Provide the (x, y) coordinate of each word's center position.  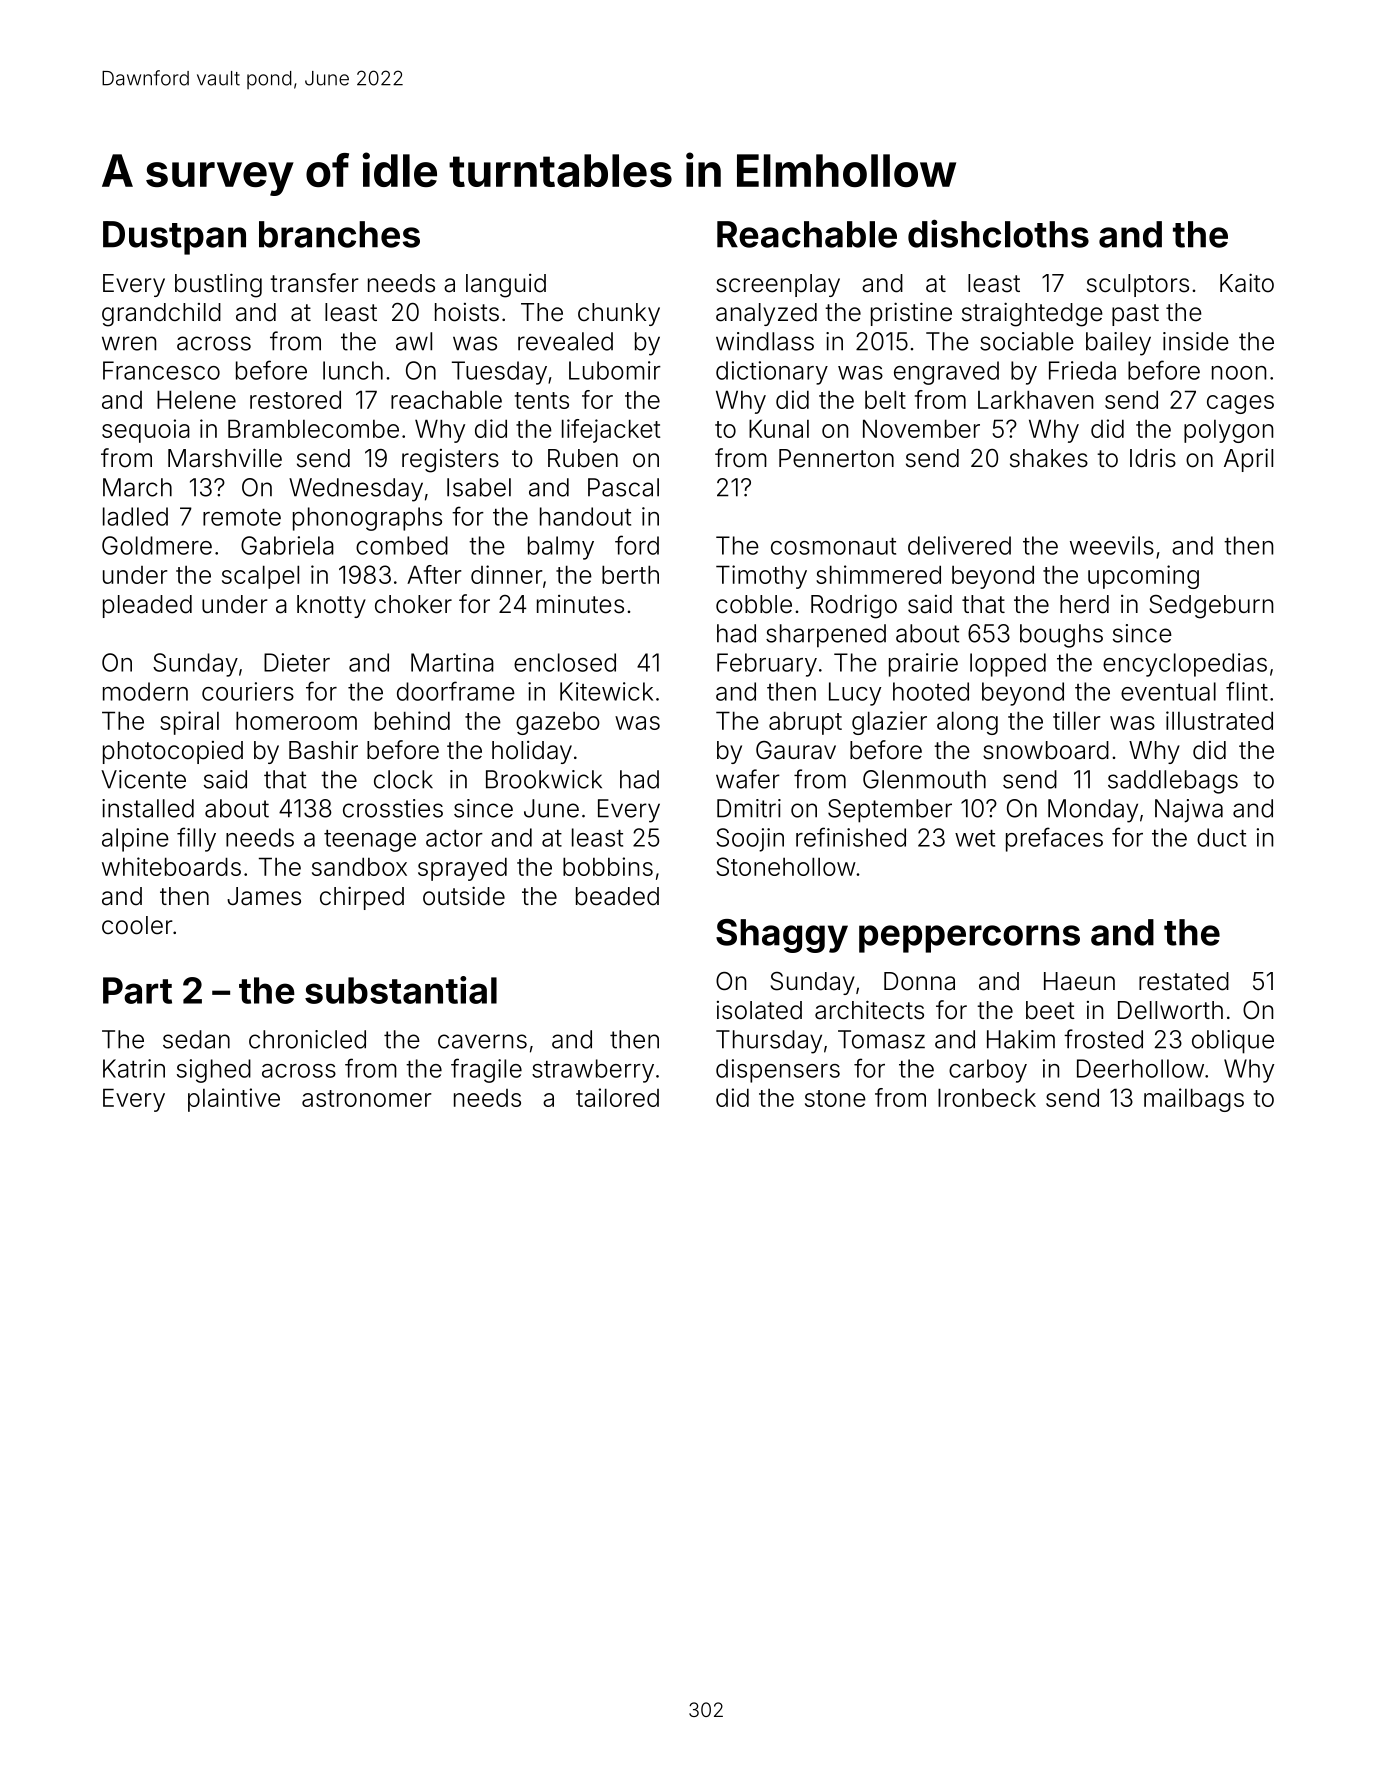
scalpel (260, 577)
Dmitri (749, 808)
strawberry (593, 1071)
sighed (214, 1071)
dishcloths (998, 233)
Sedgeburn (1211, 607)
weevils (1112, 545)
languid (506, 286)
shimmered (878, 574)
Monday (1093, 811)
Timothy (761, 577)
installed (148, 808)
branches (339, 234)
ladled (135, 516)
